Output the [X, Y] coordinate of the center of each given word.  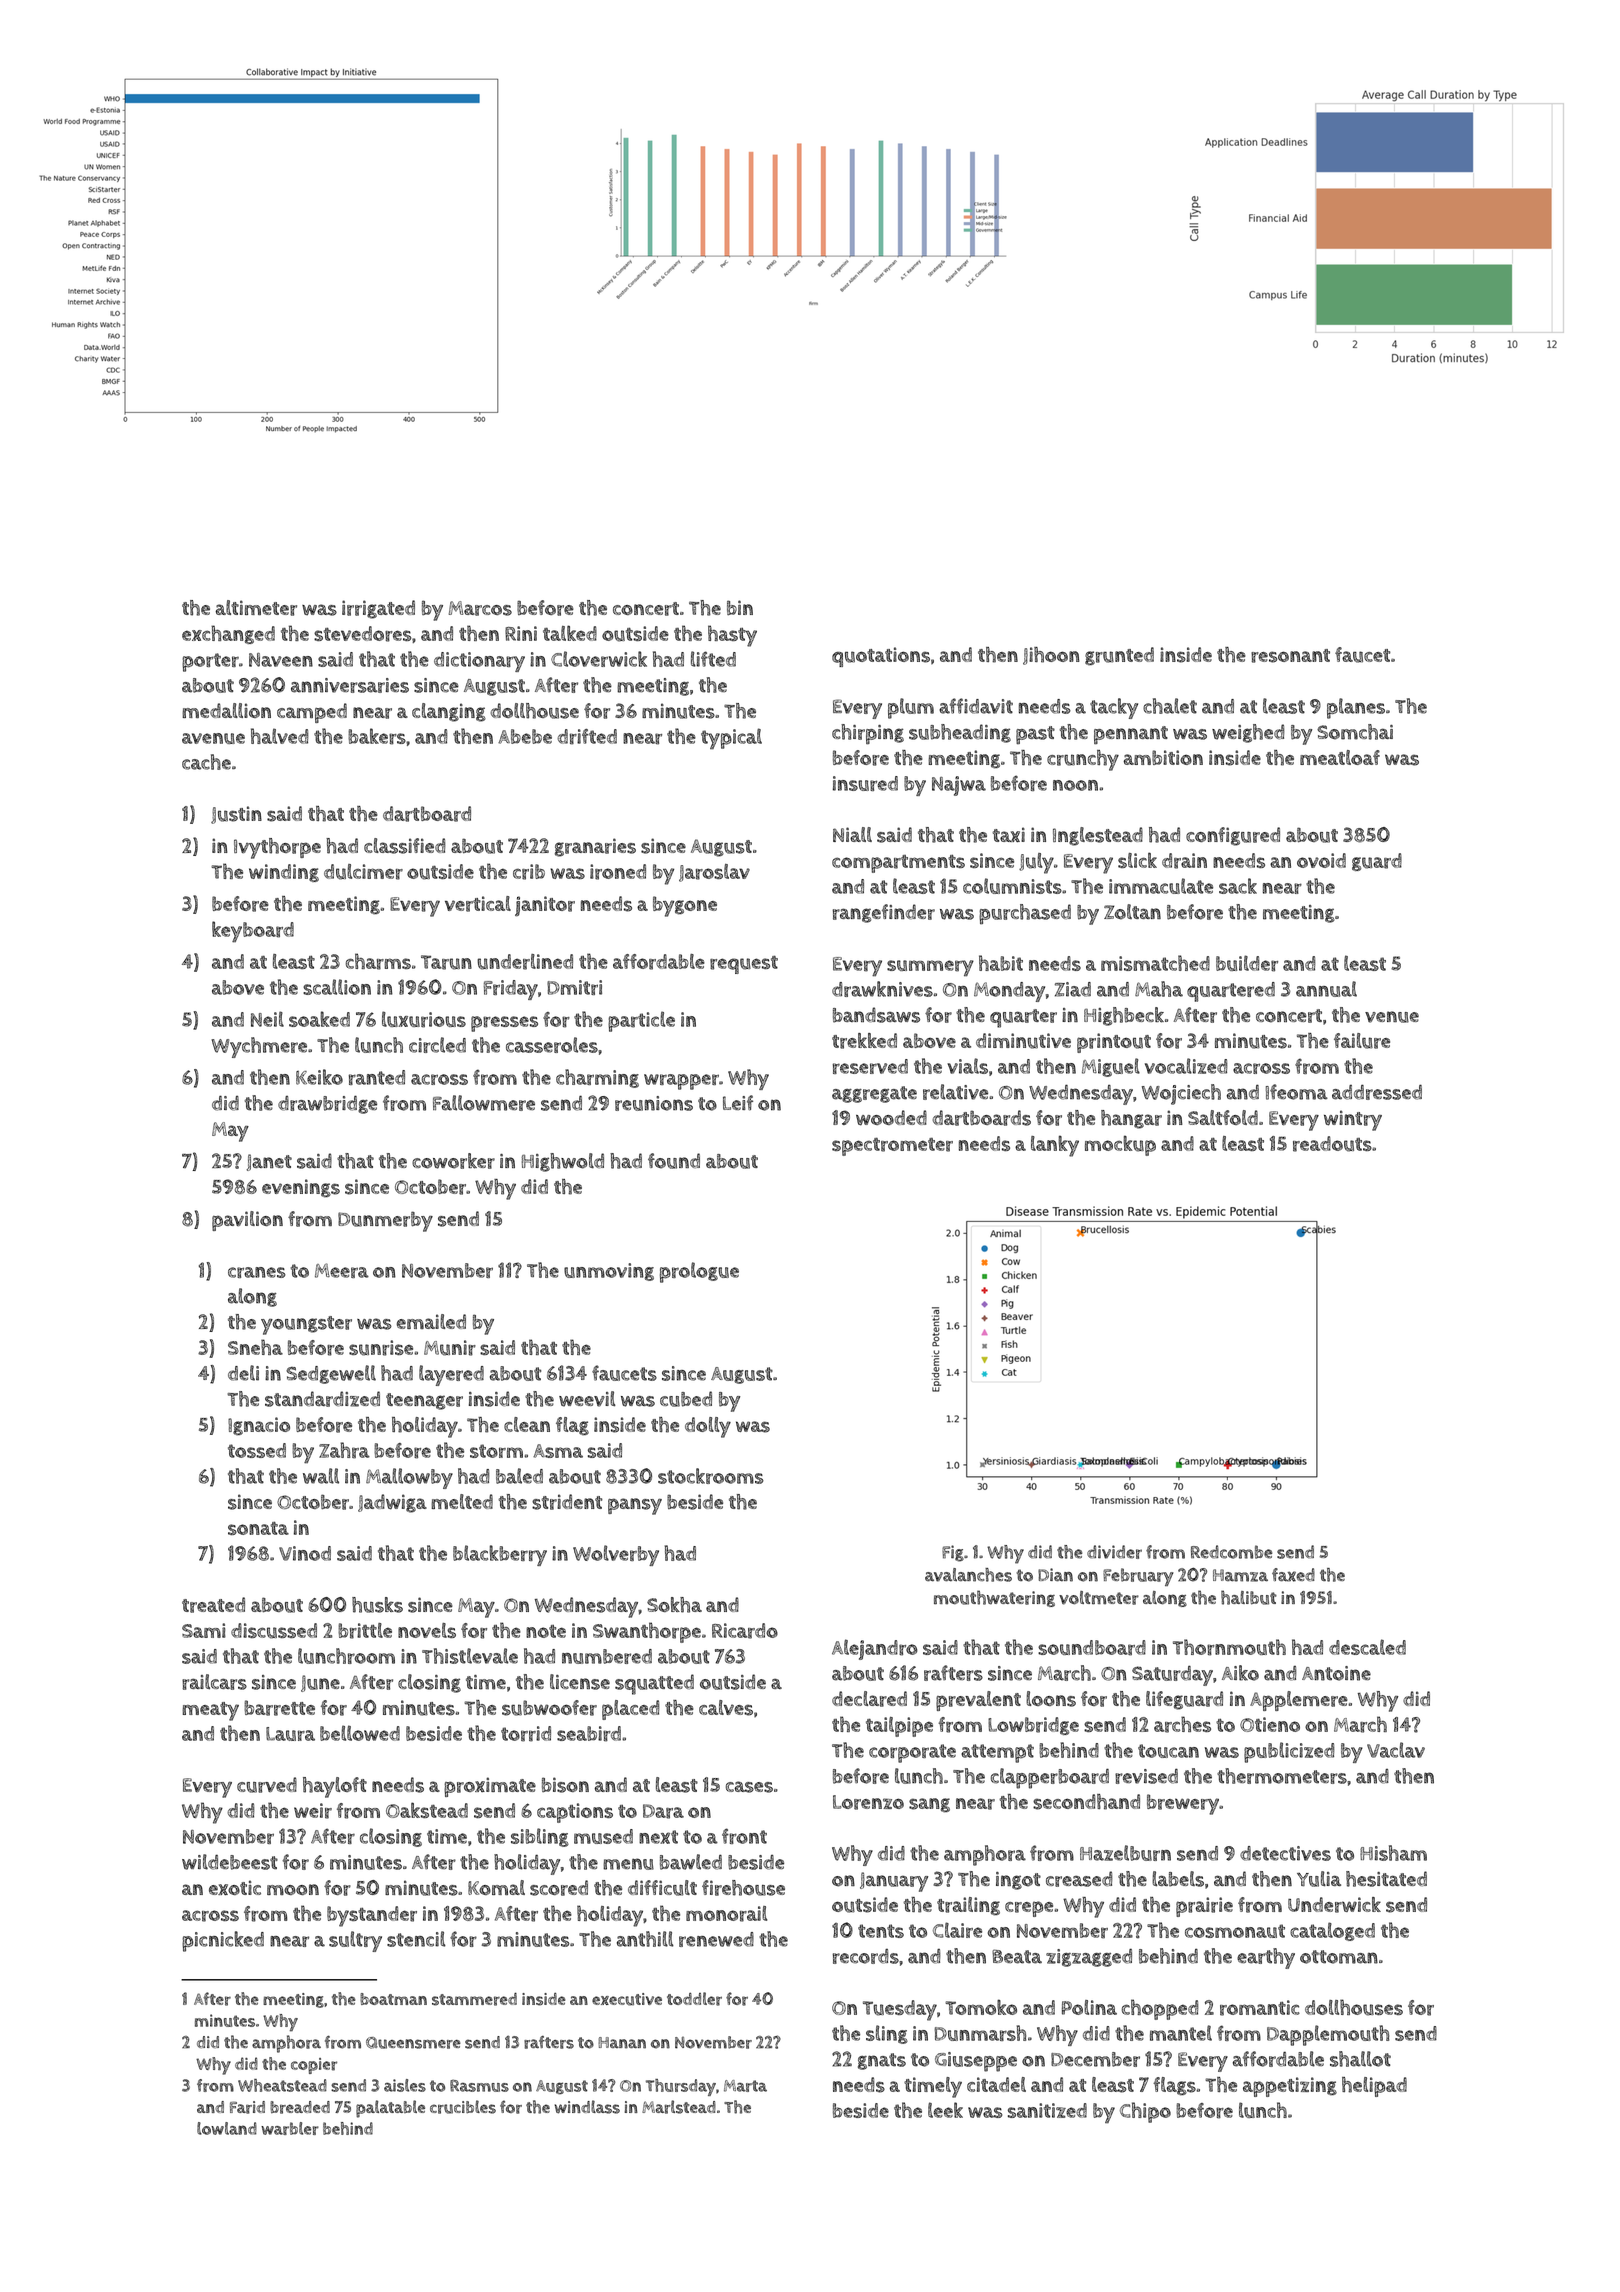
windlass [587, 2107]
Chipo [1145, 2112]
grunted [1119, 656]
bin [740, 607]
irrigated [378, 609]
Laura [290, 1734]
